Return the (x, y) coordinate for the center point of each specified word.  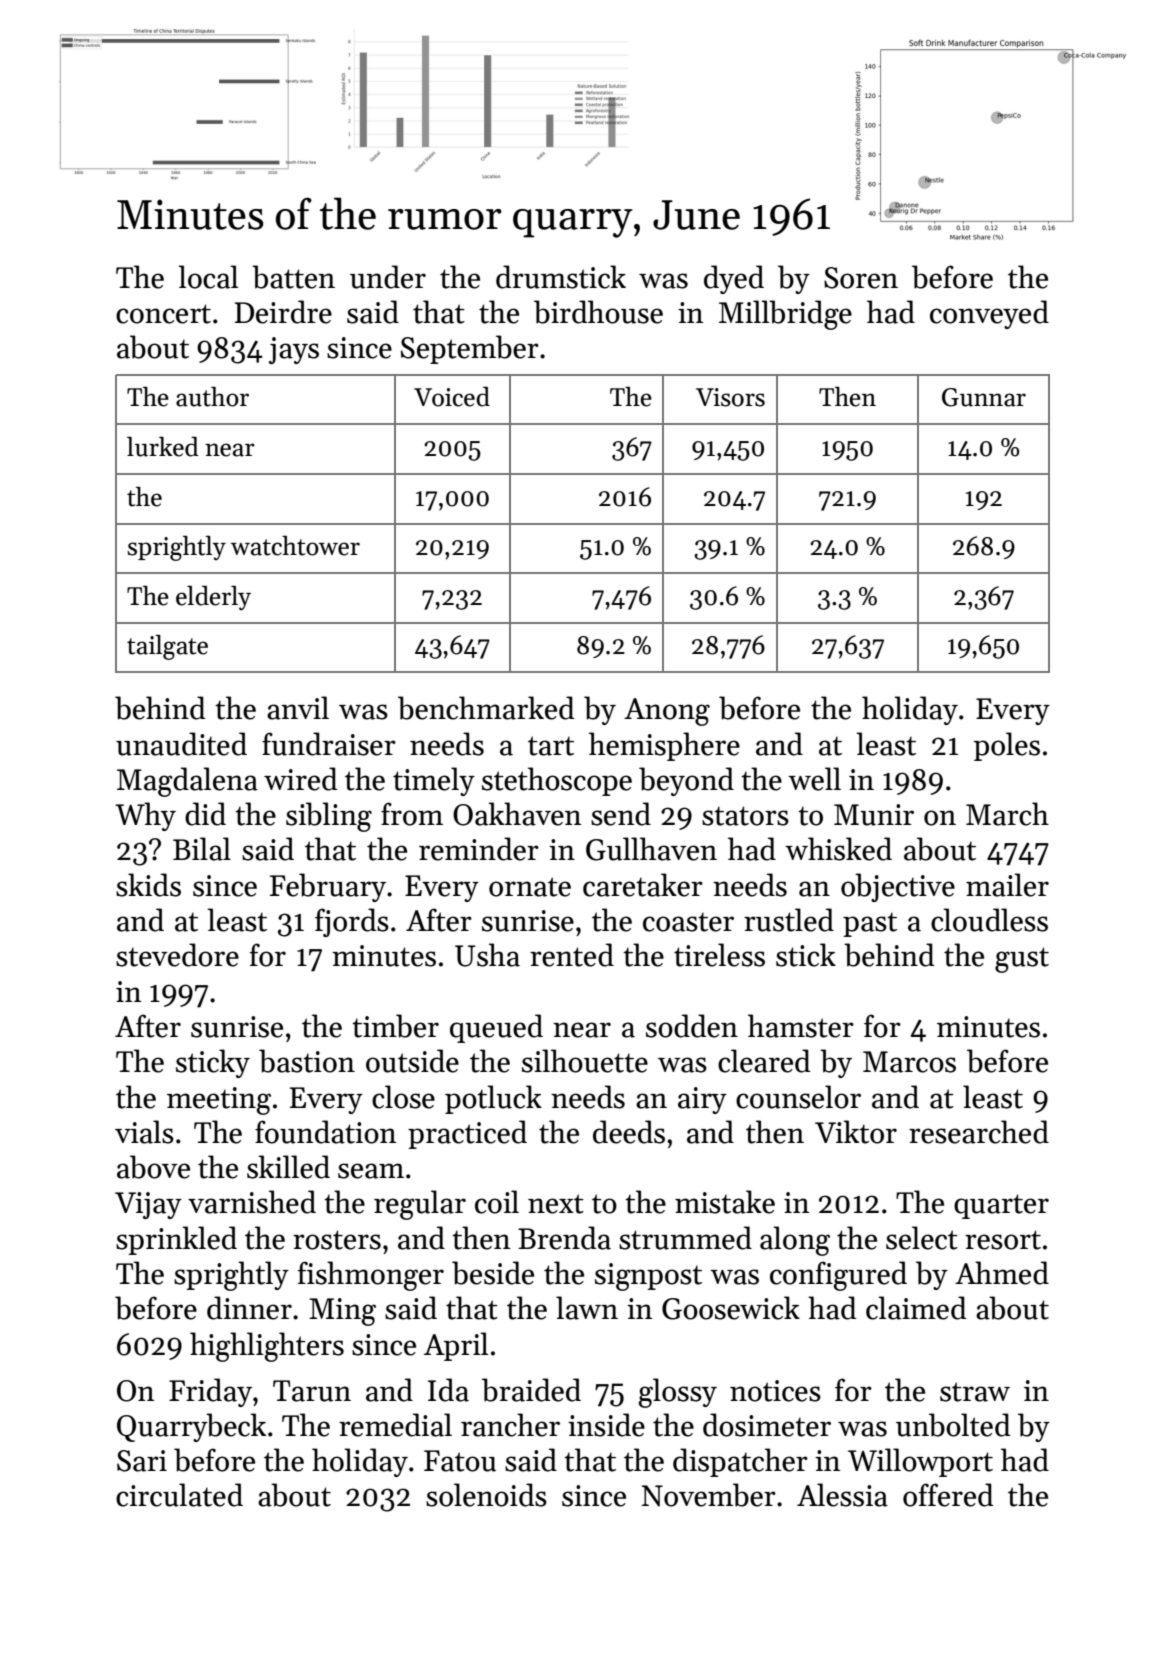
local (208, 277)
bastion (307, 1061)
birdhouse (598, 312)
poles (1007, 746)
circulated (179, 1495)
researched (979, 1132)
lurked (163, 447)
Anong (667, 712)
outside (412, 1061)
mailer (1007, 885)
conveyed (989, 314)
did (205, 814)
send (621, 814)
